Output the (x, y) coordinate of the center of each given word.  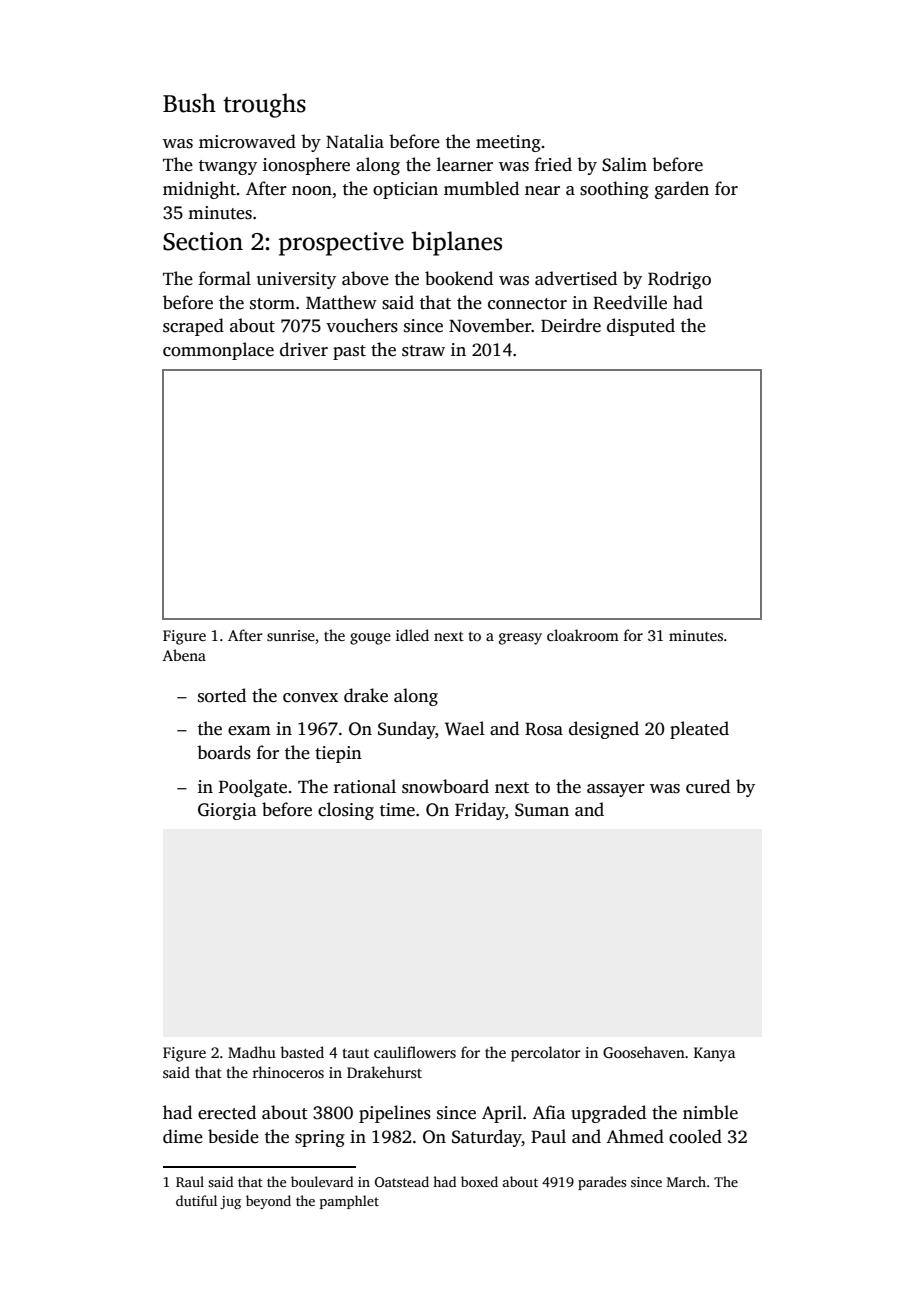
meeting (508, 143)
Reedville (630, 302)
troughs (264, 105)
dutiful (196, 1200)
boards (224, 752)
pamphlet (349, 1202)
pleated (699, 730)
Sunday (406, 730)
